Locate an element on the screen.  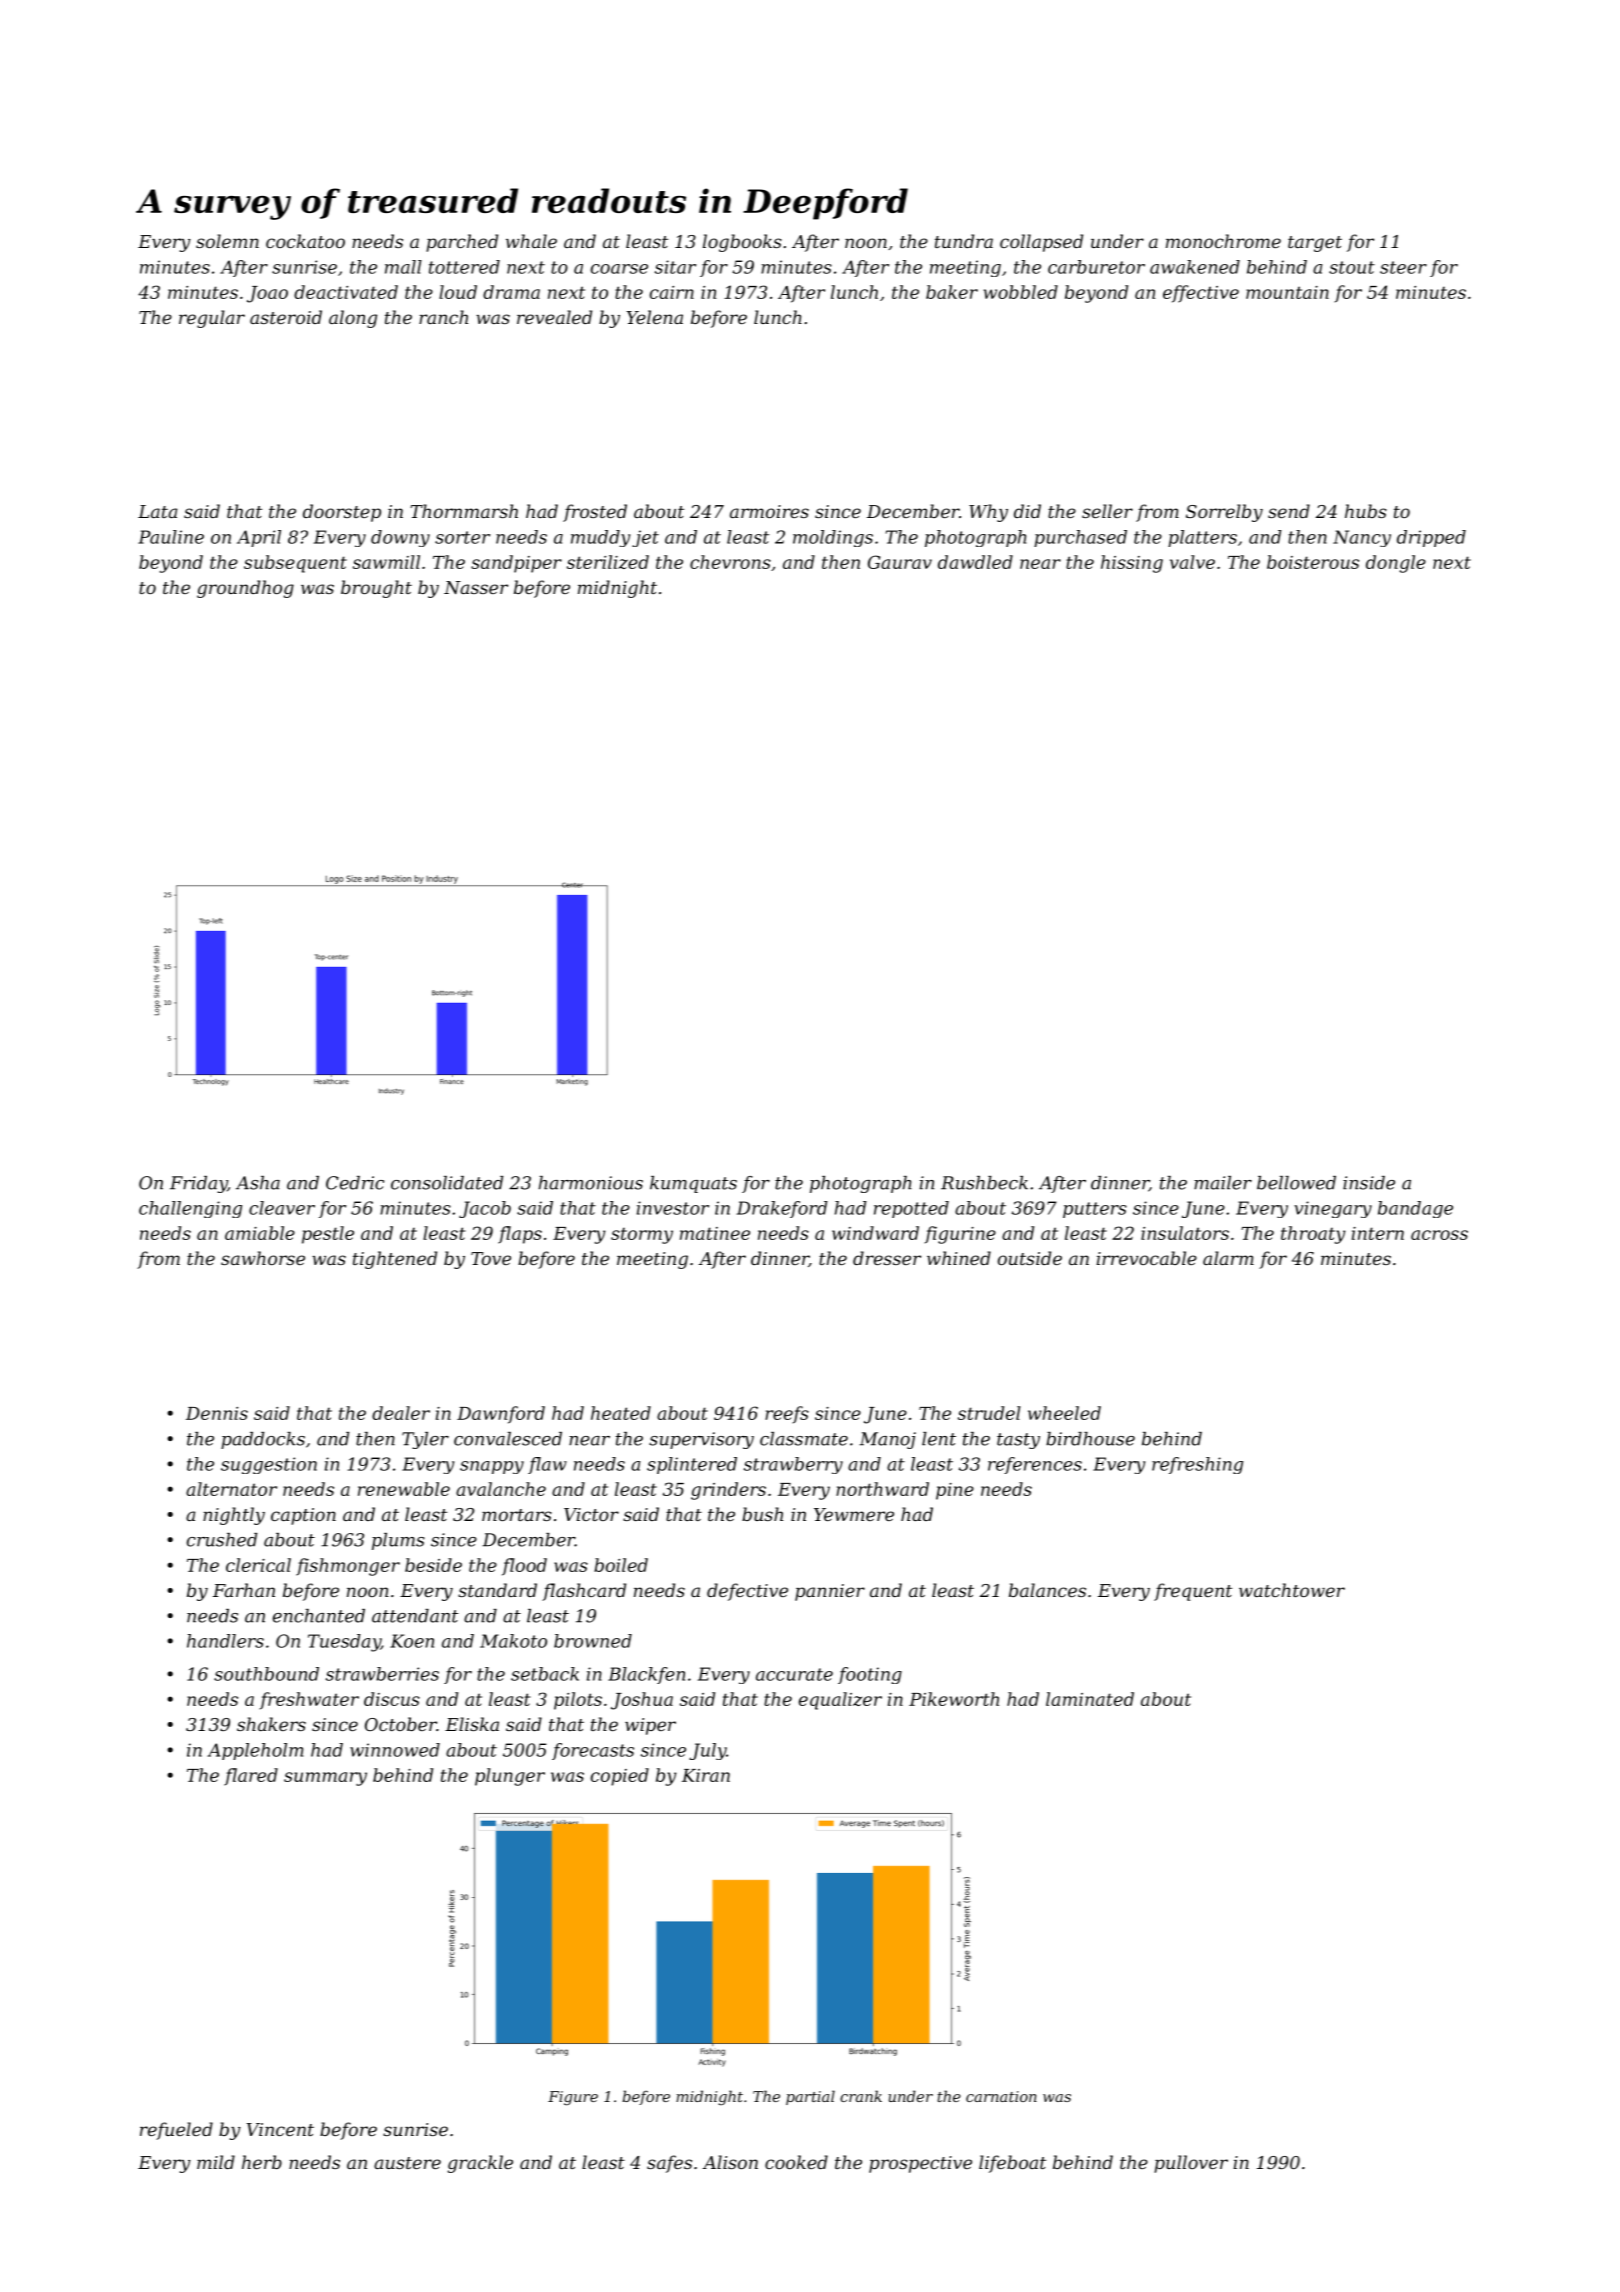
boisterous is located at coordinates (1313, 562).
